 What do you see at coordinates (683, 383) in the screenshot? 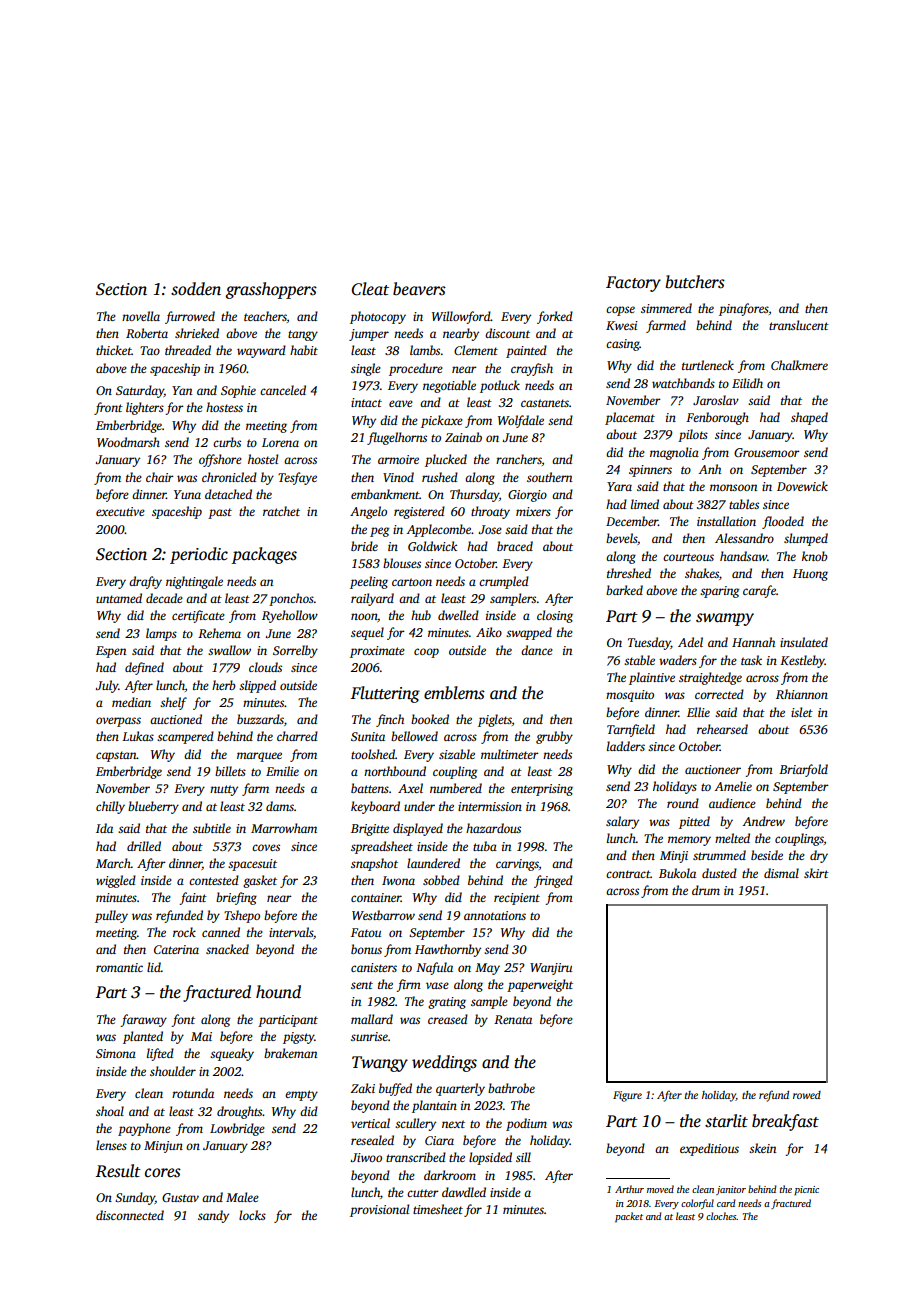
I see `watchbands` at bounding box center [683, 383].
